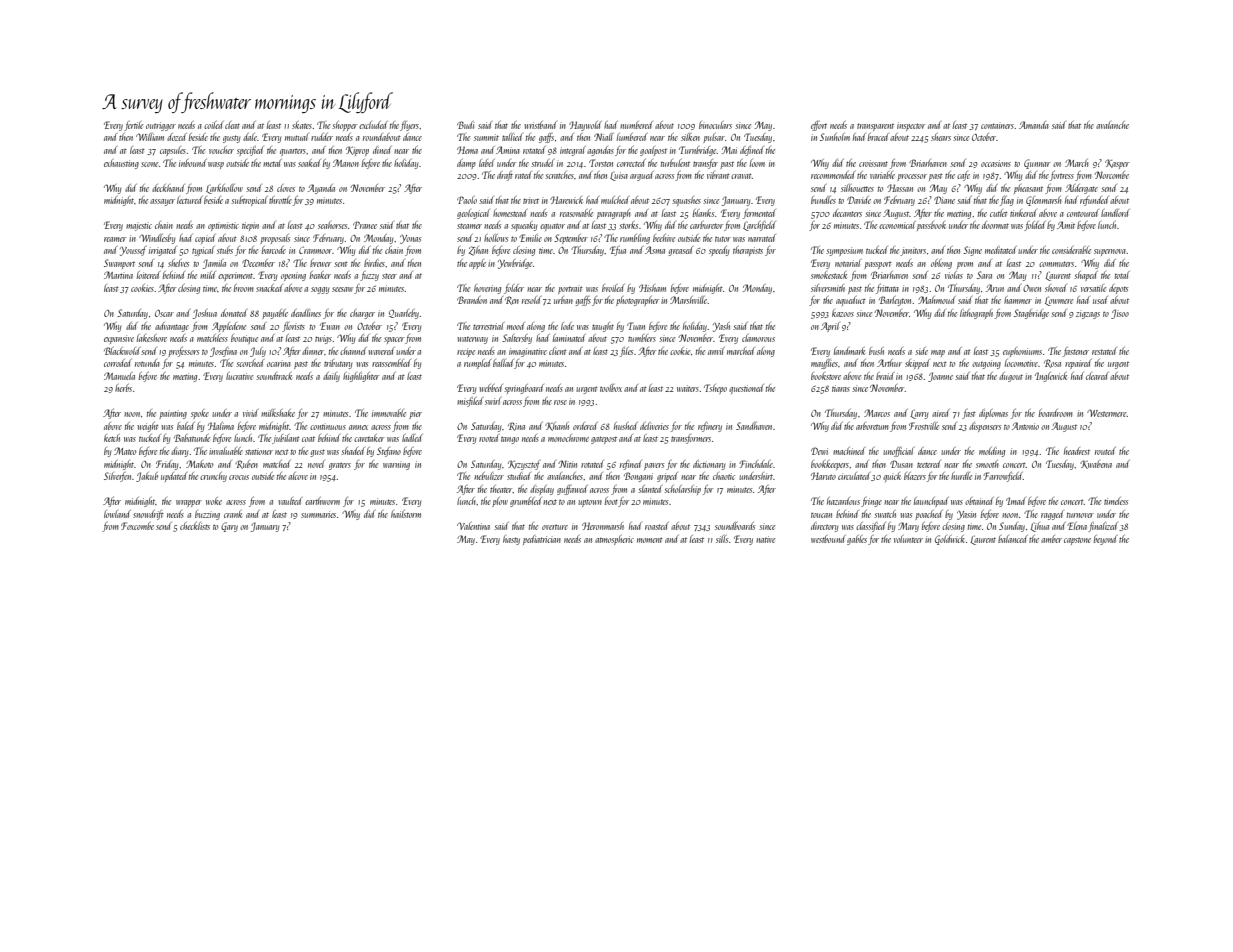 The width and height of the image is (1233, 952). Describe the element at coordinates (897, 225) in the image. I see `economical` at that location.
